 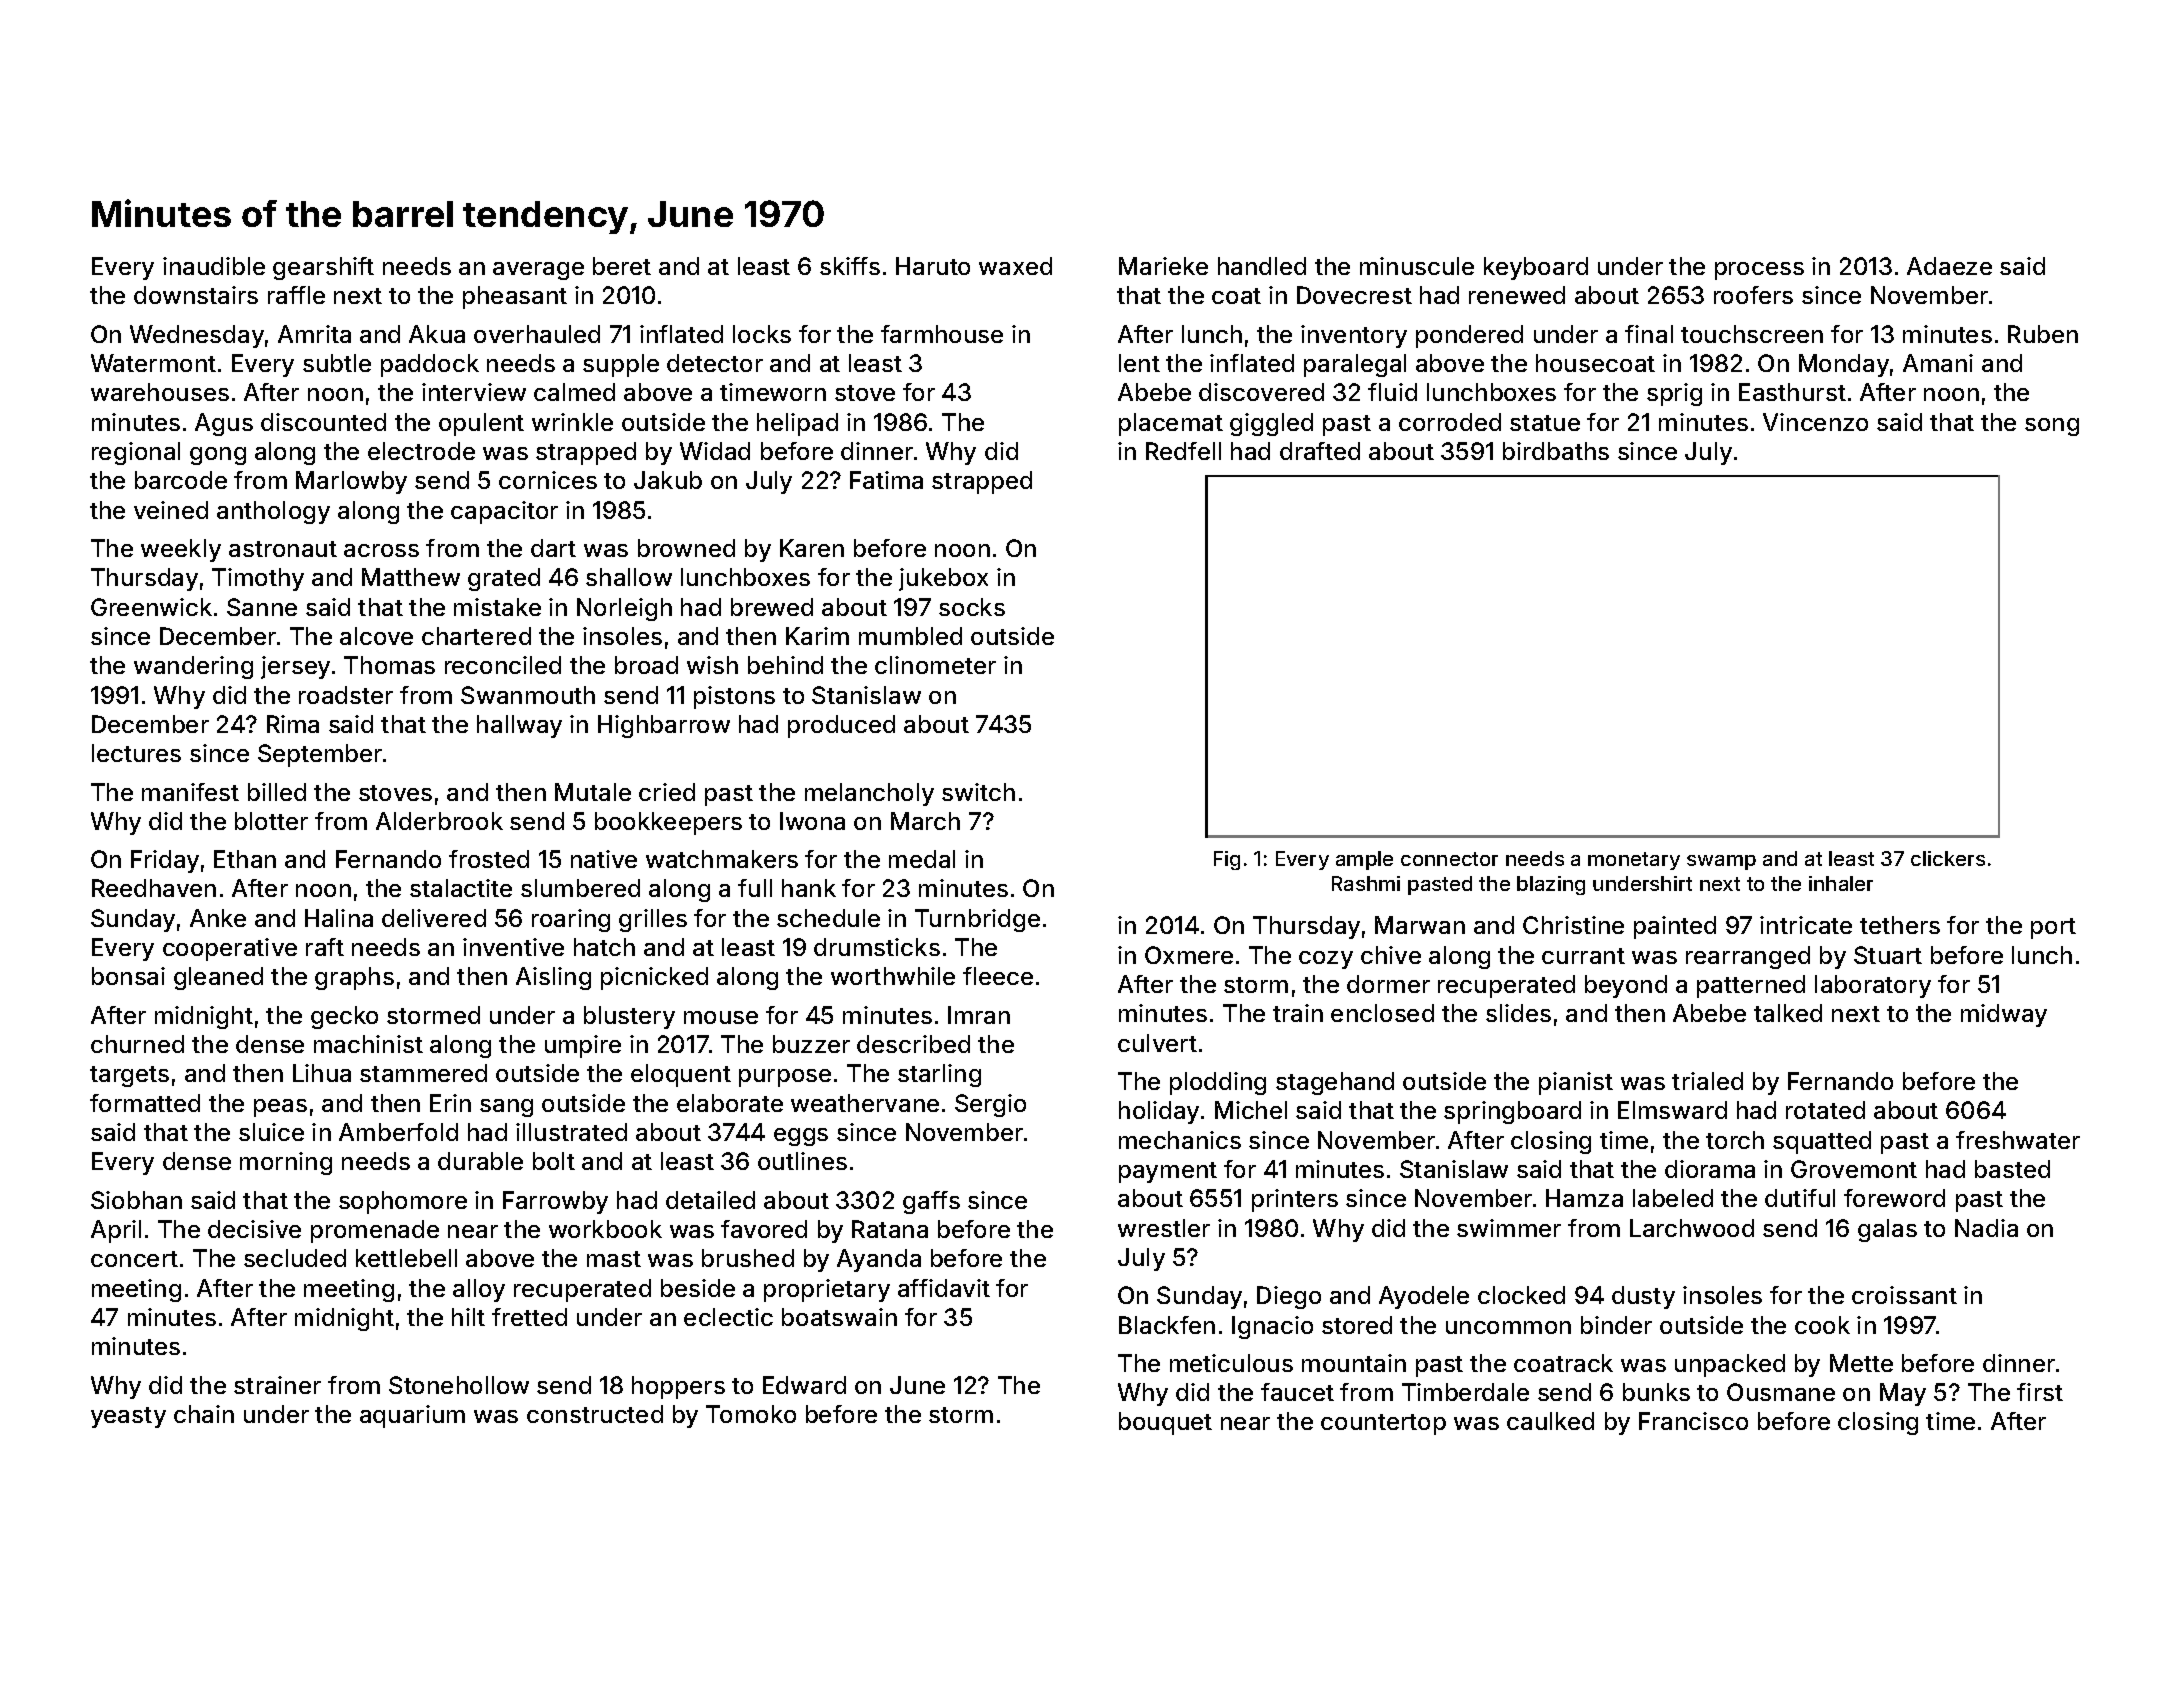 I want to click on chain, so click(x=204, y=1414).
